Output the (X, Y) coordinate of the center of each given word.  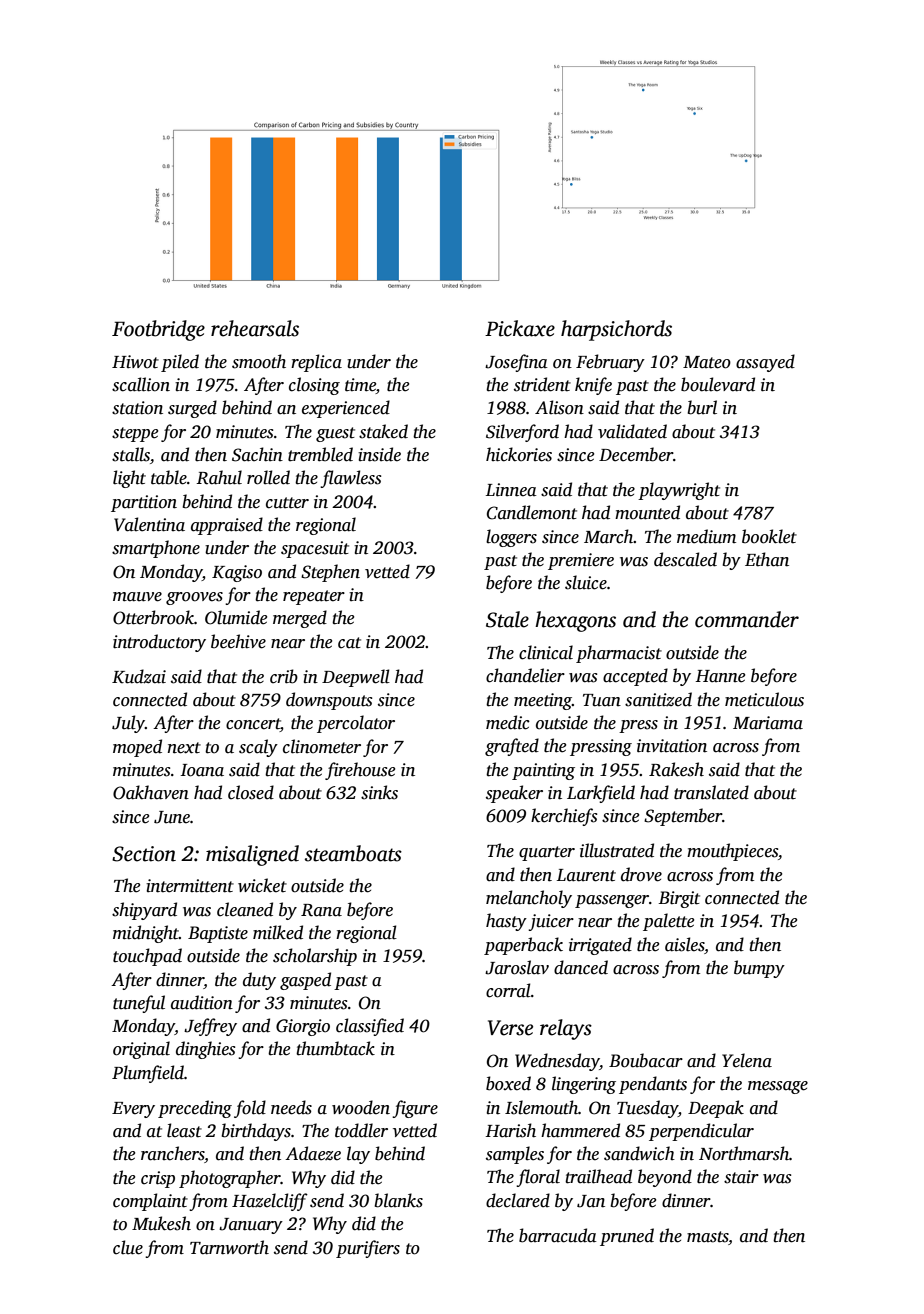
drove (641, 874)
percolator (356, 724)
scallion (141, 384)
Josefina (516, 363)
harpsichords (616, 330)
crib (284, 676)
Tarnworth (229, 1247)
